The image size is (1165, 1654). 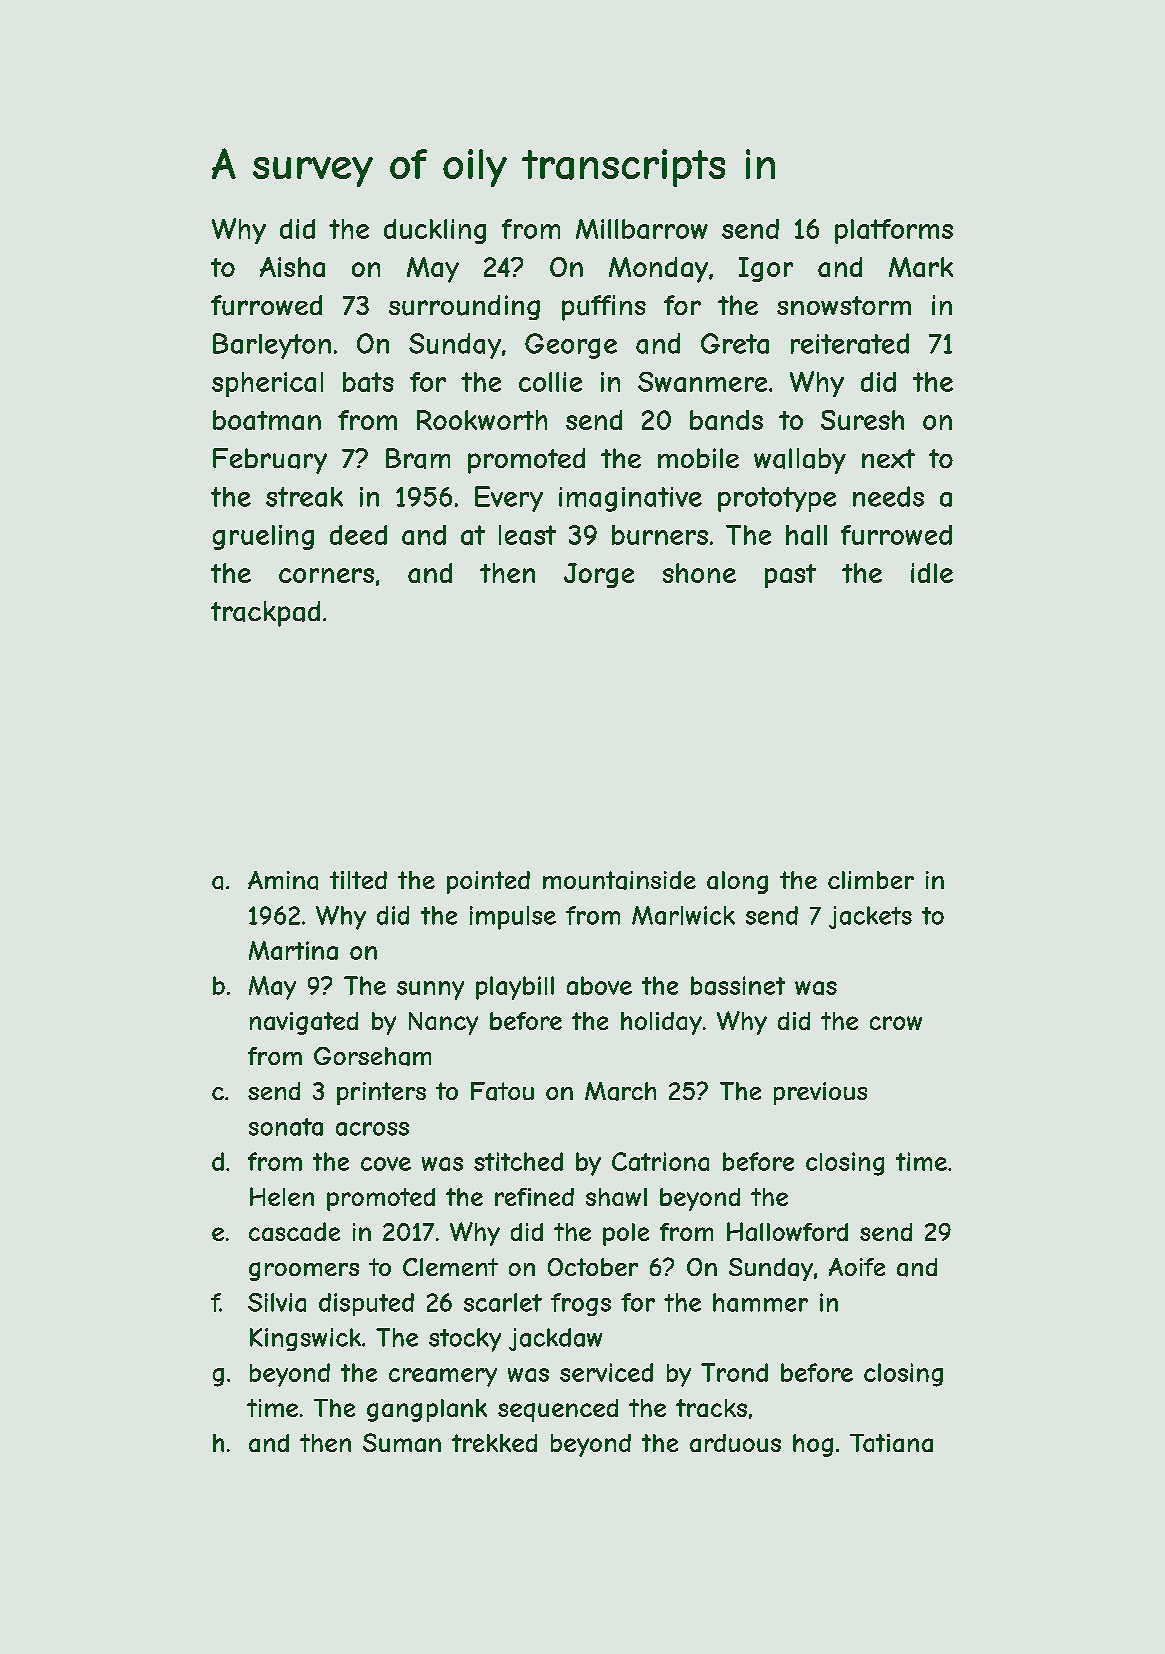 I want to click on Aisha, so click(x=292, y=267).
